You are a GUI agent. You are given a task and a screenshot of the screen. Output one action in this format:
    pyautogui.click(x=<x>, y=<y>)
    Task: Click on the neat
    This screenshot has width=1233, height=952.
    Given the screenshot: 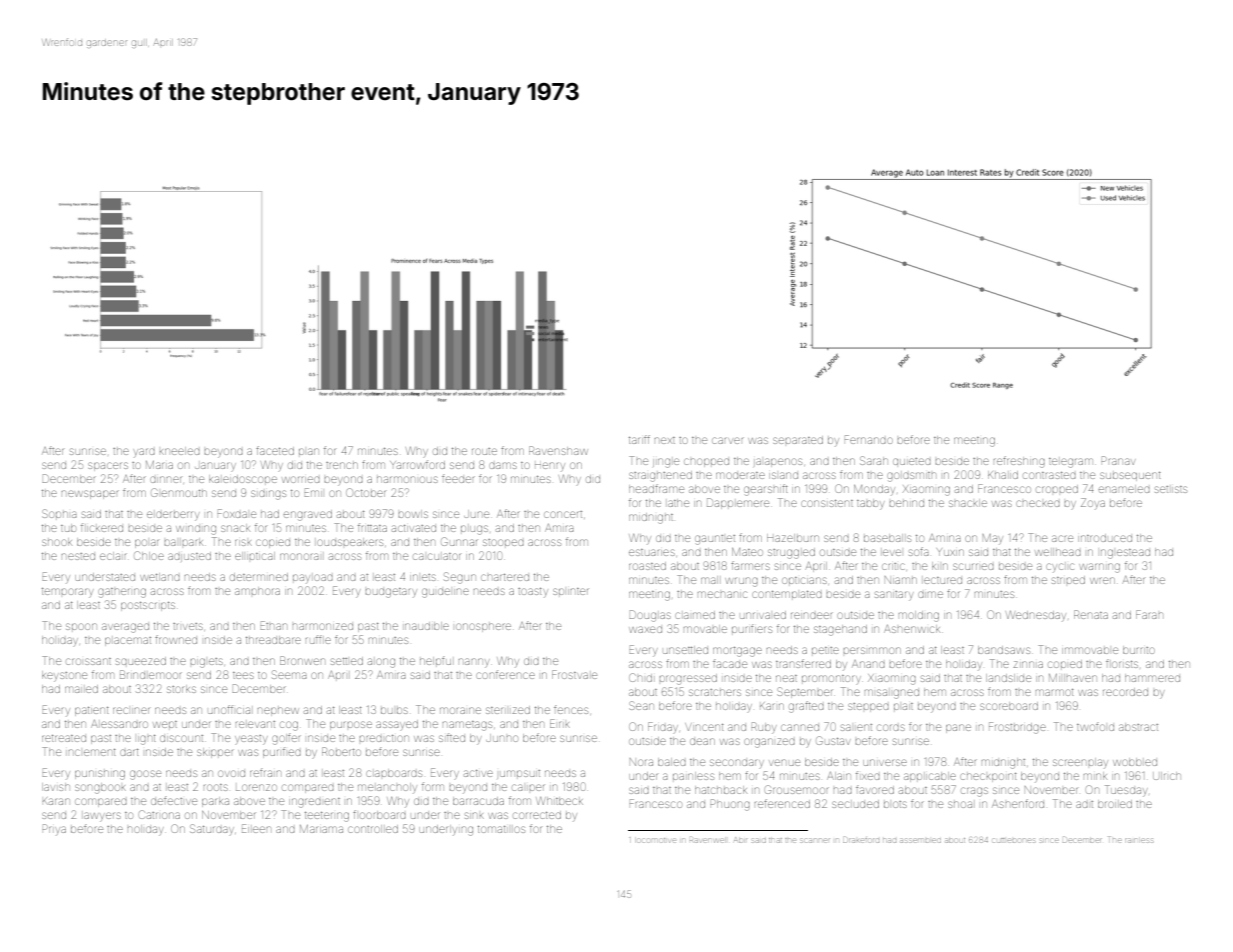 What is the action you would take?
    pyautogui.click(x=786, y=678)
